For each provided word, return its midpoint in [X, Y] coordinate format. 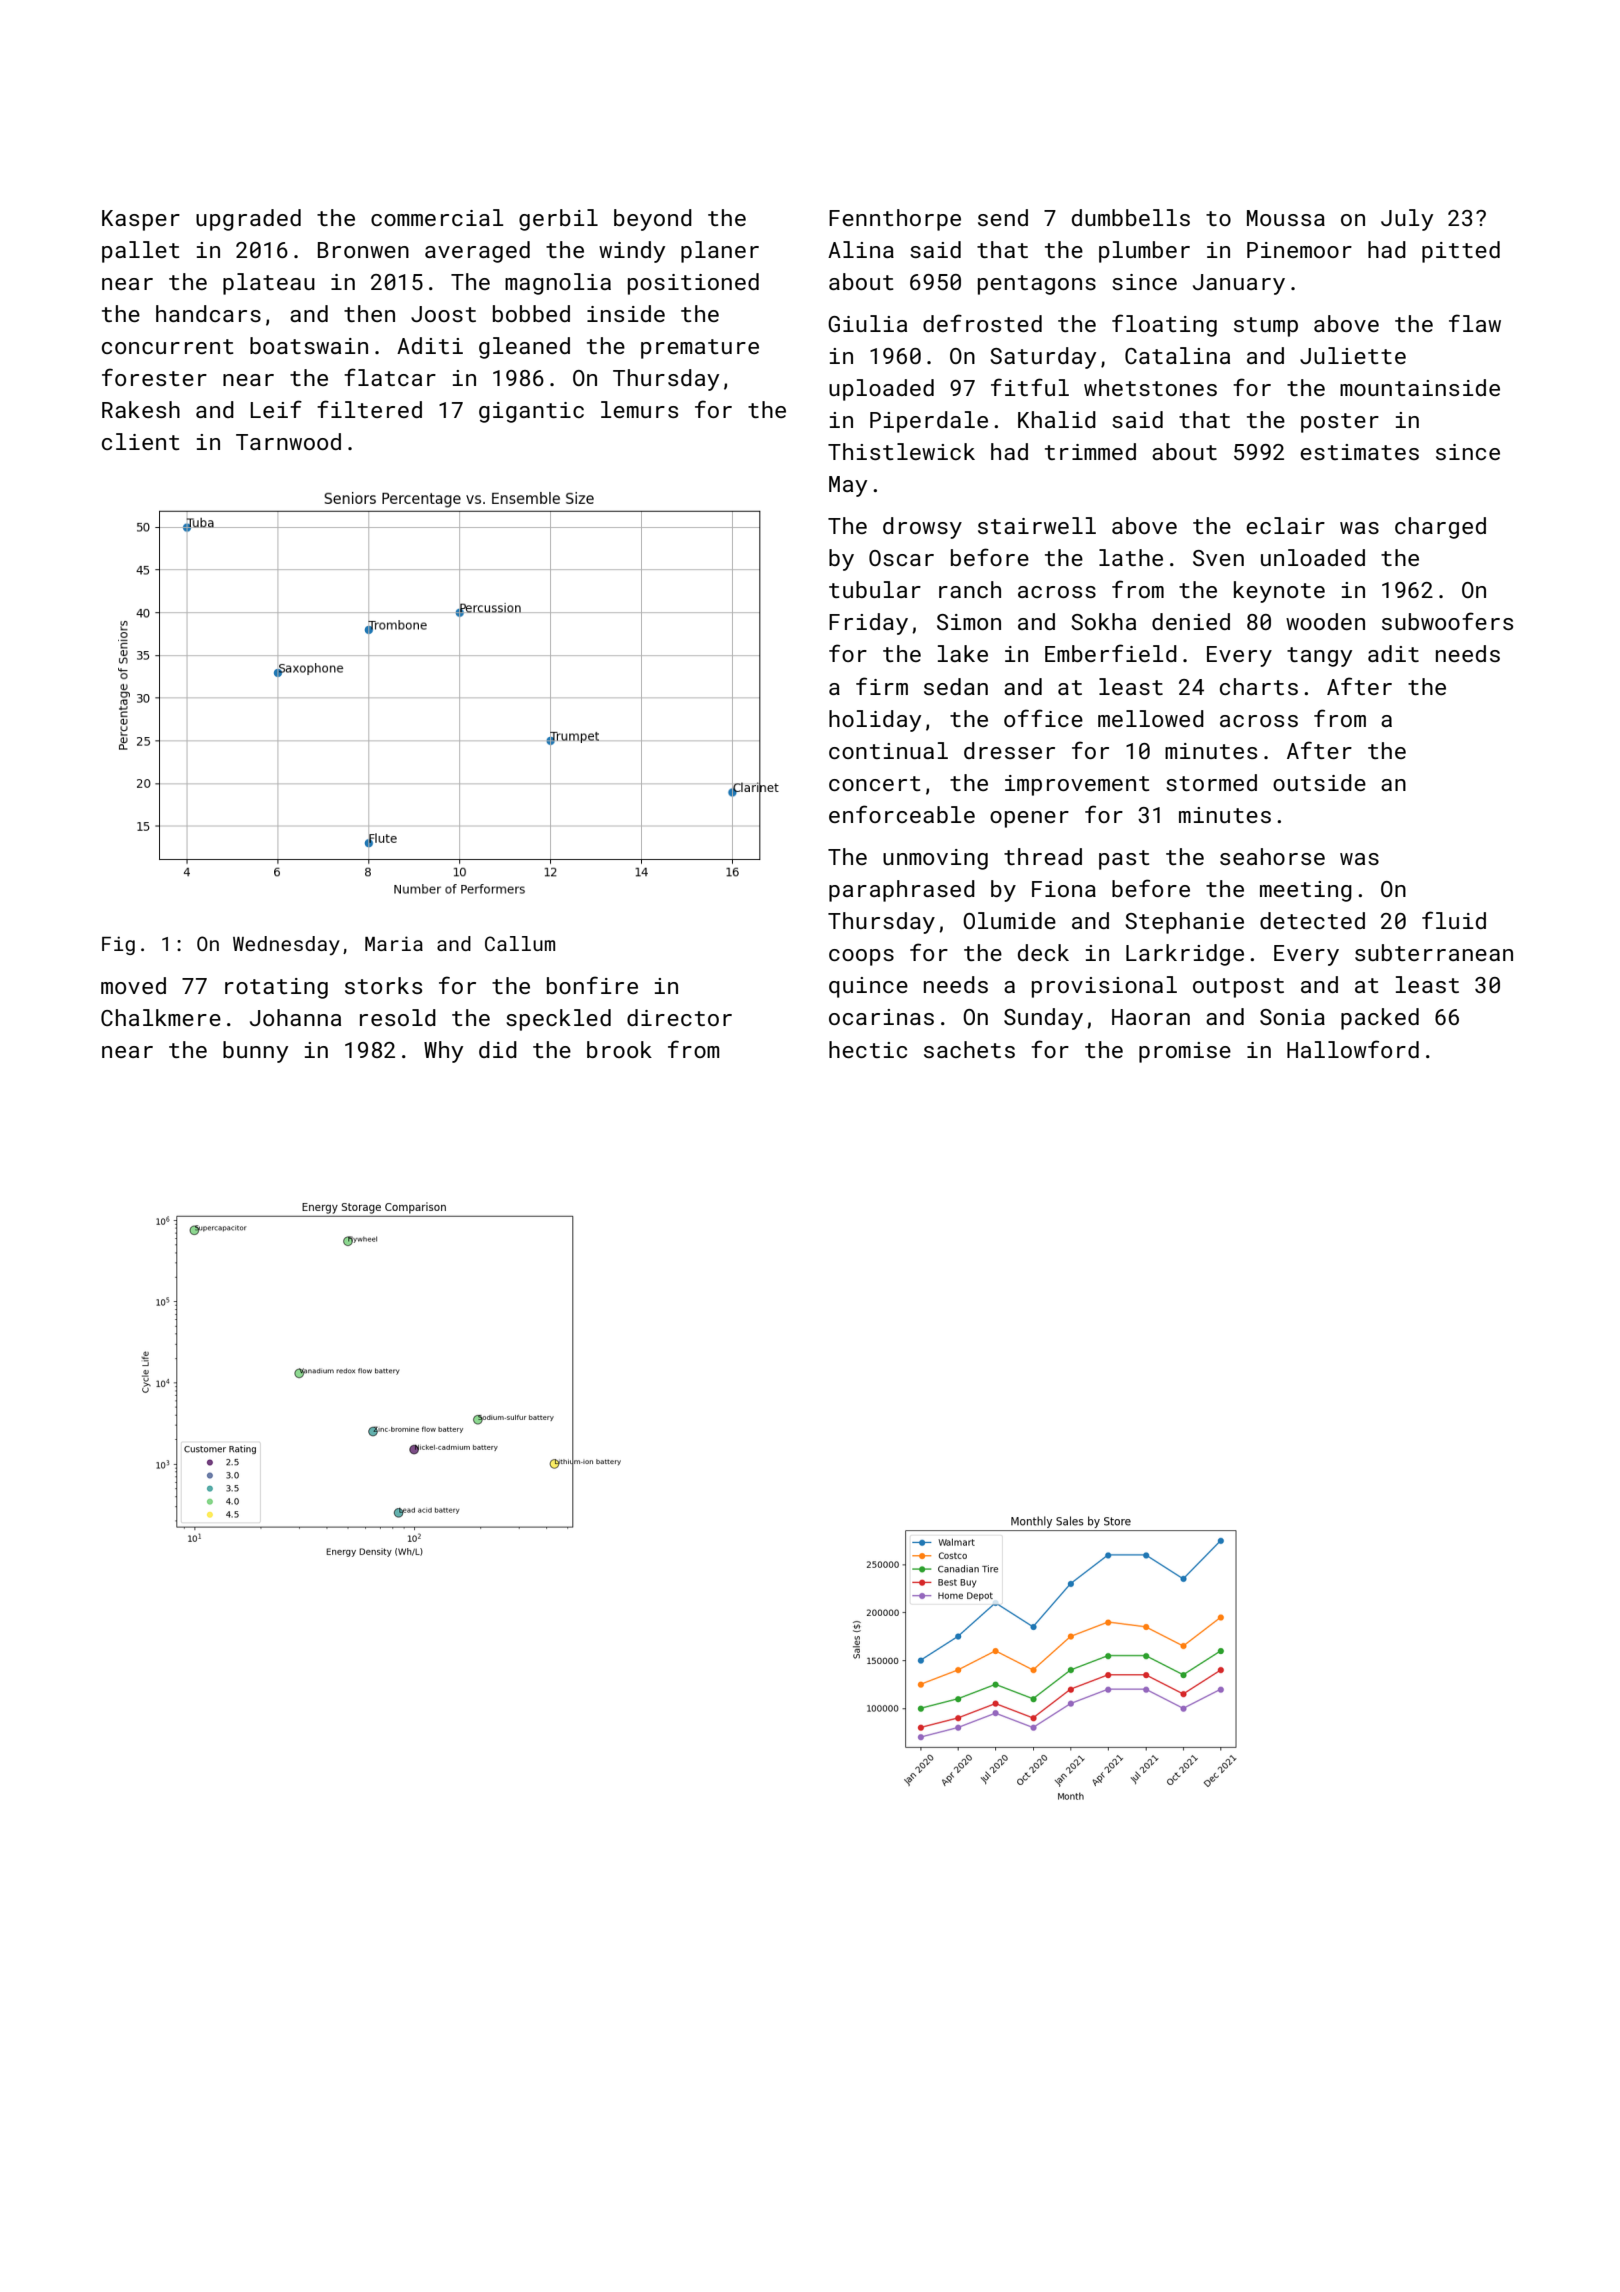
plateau [269, 284]
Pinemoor [1299, 250]
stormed [1211, 782]
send [1003, 217]
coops [861, 957]
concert [875, 783]
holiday [875, 721]
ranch [970, 589]
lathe [1131, 557]
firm [882, 686]
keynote [1279, 592]
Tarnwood [288, 441]
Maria [394, 943]
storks [383, 985]
